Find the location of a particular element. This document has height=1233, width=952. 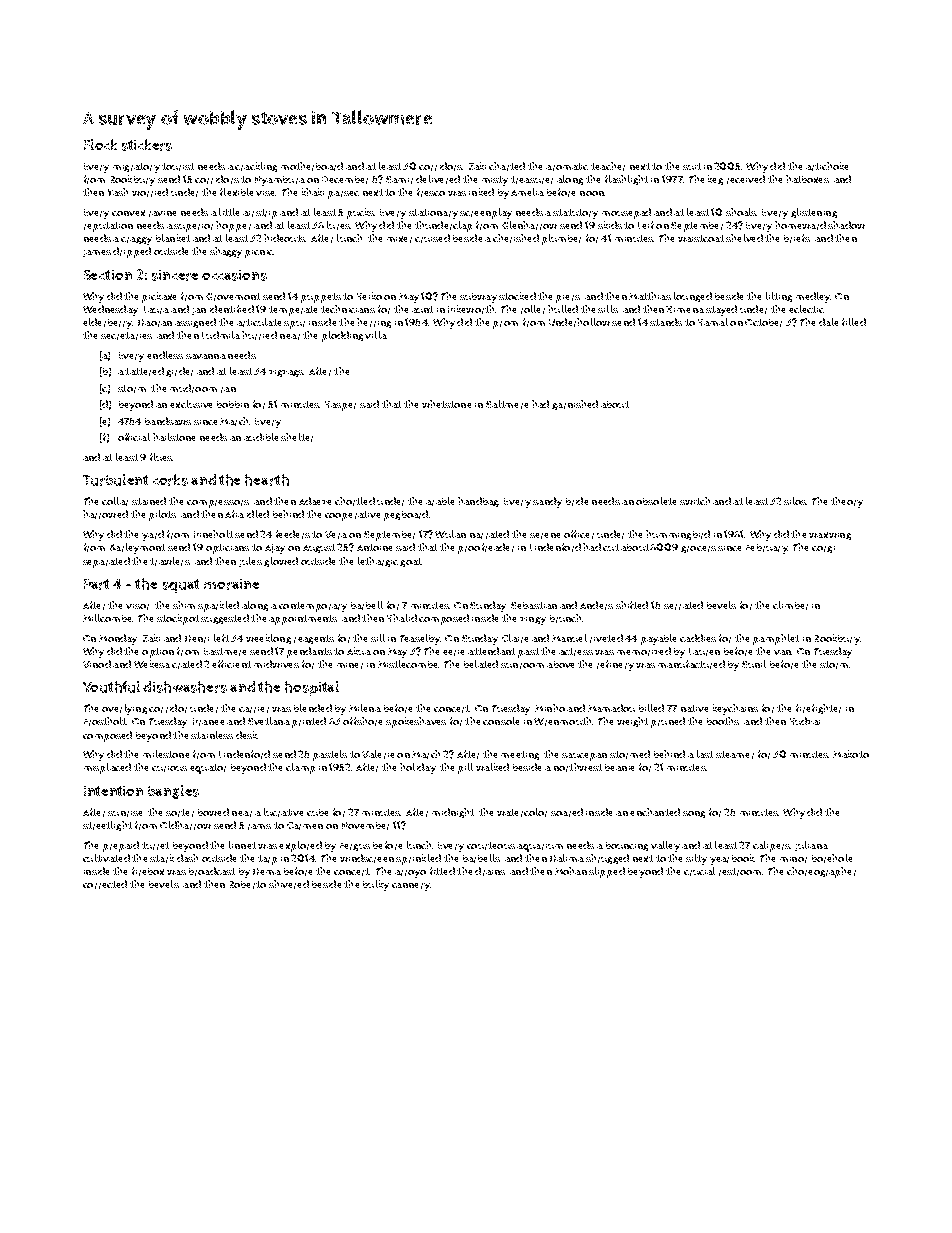

Minho is located at coordinates (550, 708).
